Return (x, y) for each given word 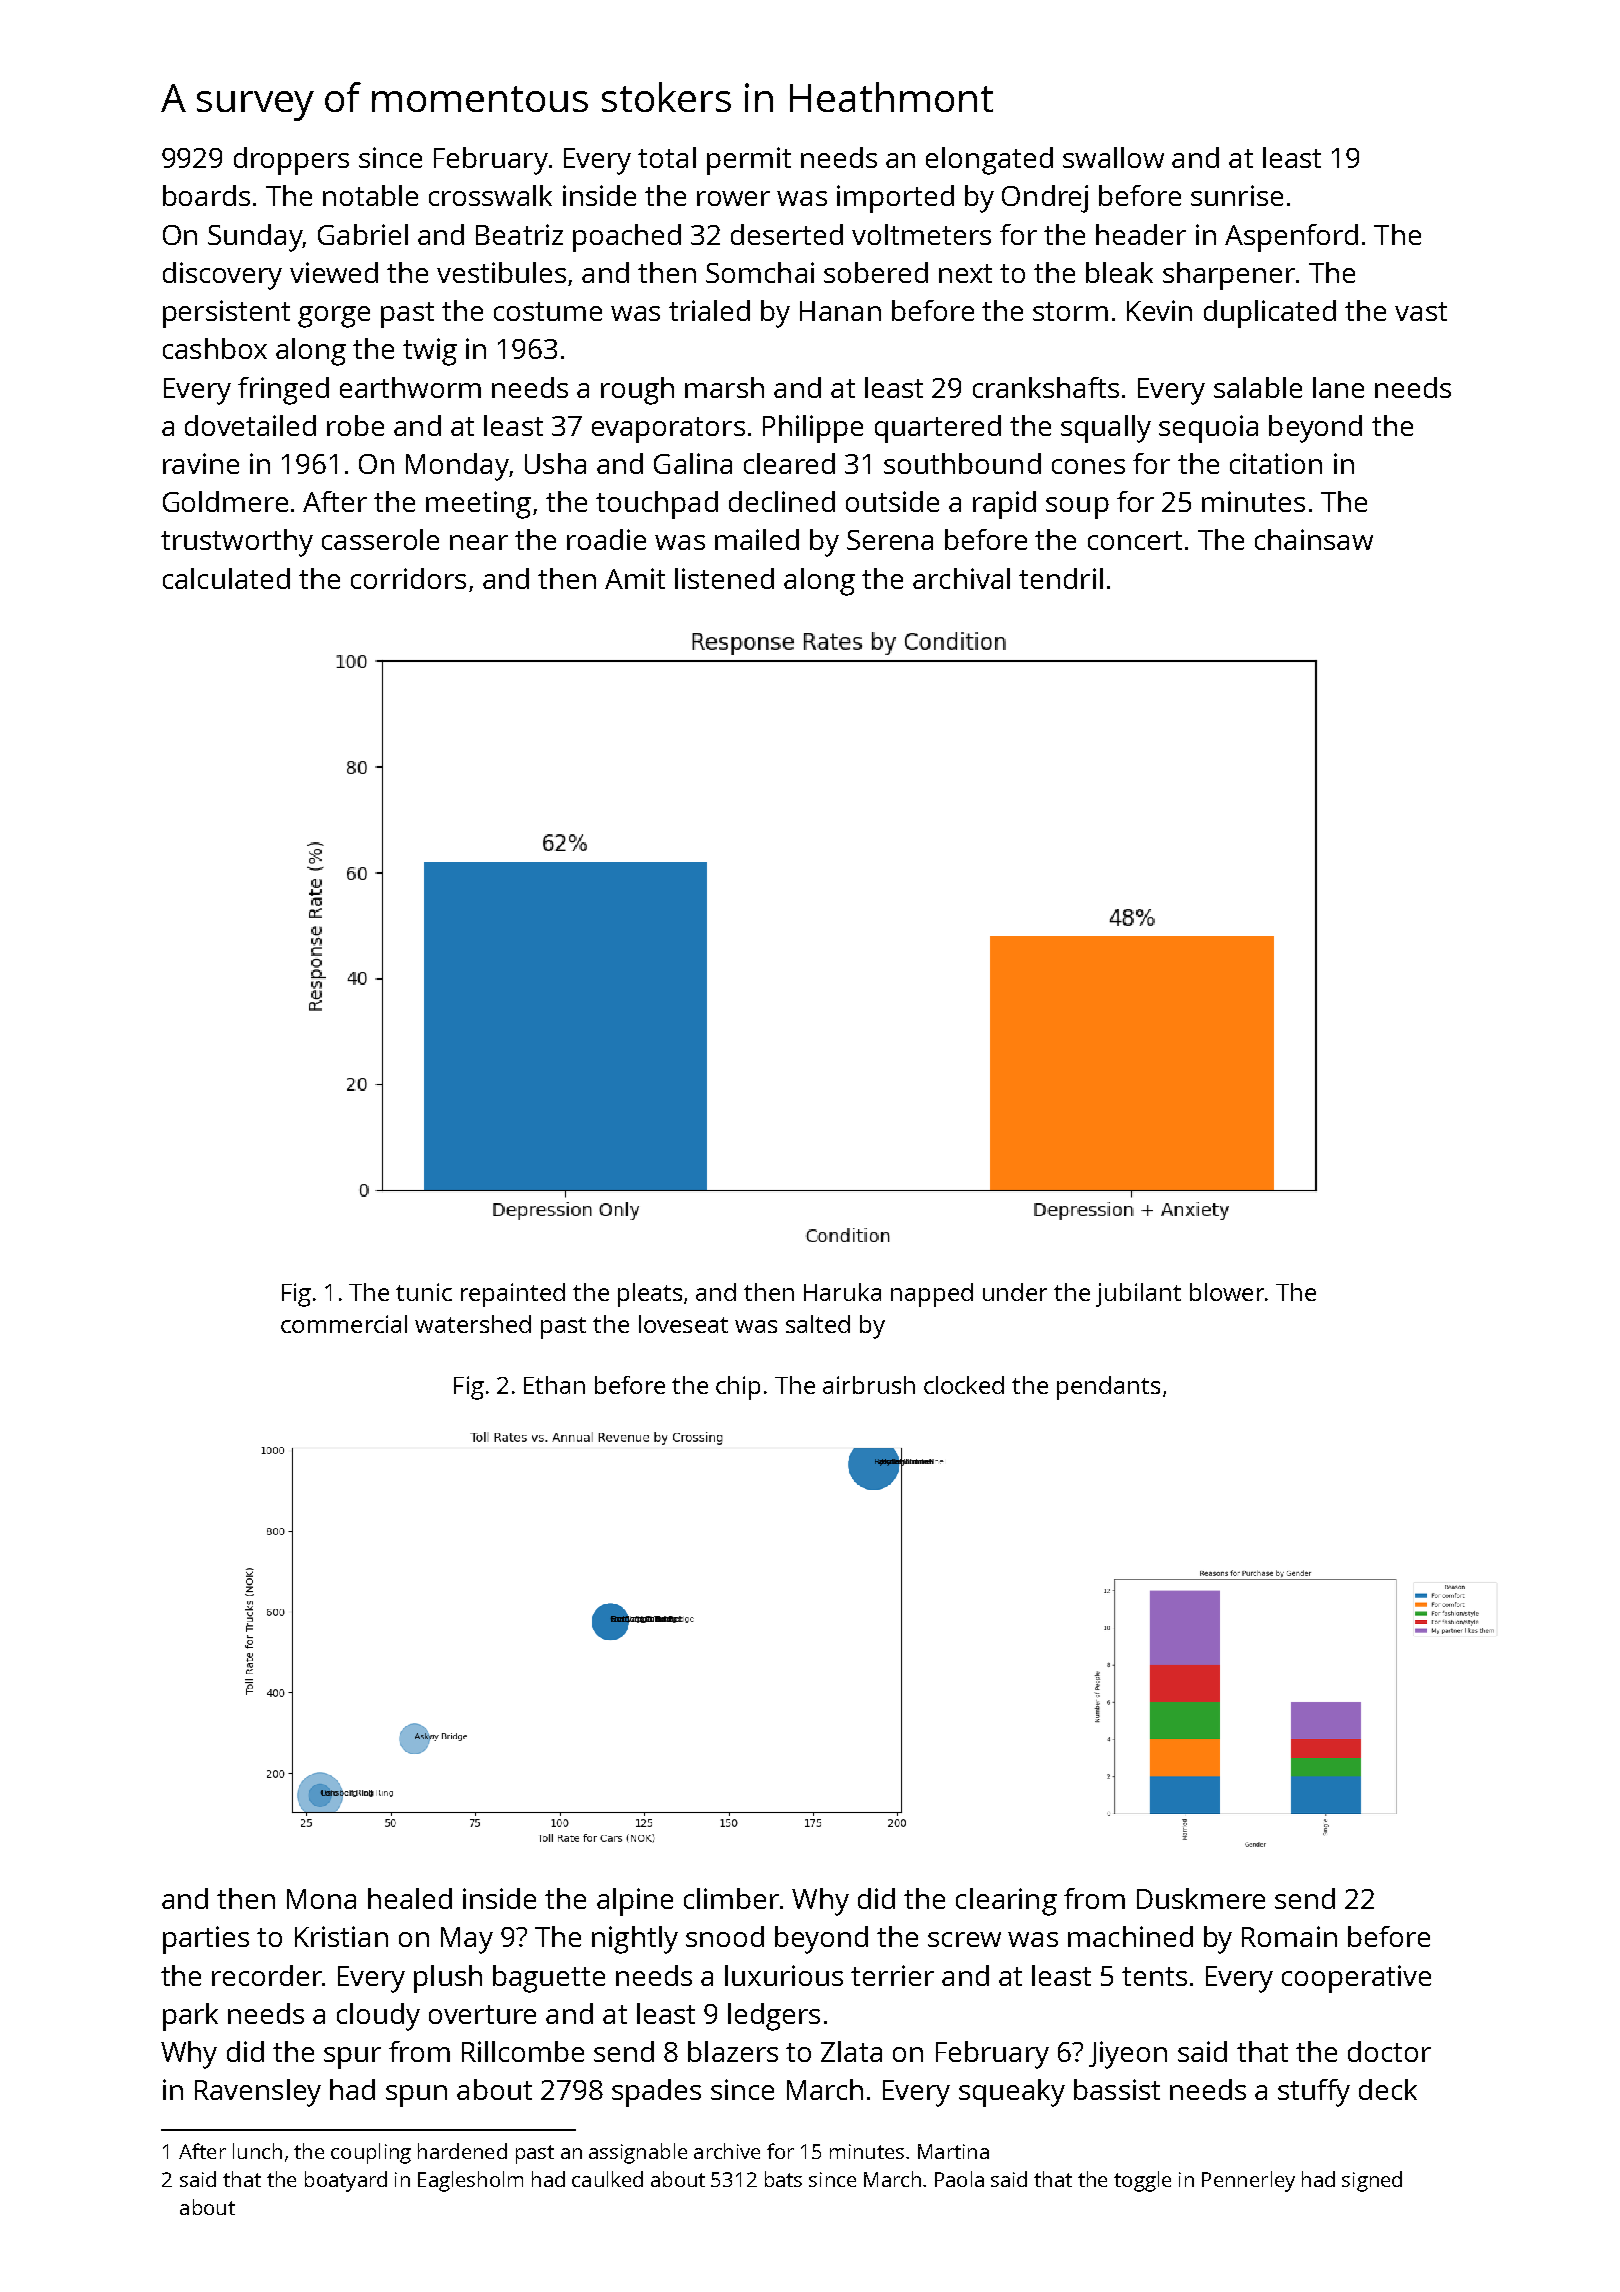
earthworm (410, 387)
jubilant (1138, 1295)
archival (961, 578)
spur (352, 2058)
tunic (424, 1292)
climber (731, 1898)
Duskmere (1201, 1898)
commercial (344, 1324)
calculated (226, 578)
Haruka (842, 1292)
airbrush (869, 1385)
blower (1227, 1292)
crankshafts (1046, 387)
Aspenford (1291, 238)
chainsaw (1314, 539)
